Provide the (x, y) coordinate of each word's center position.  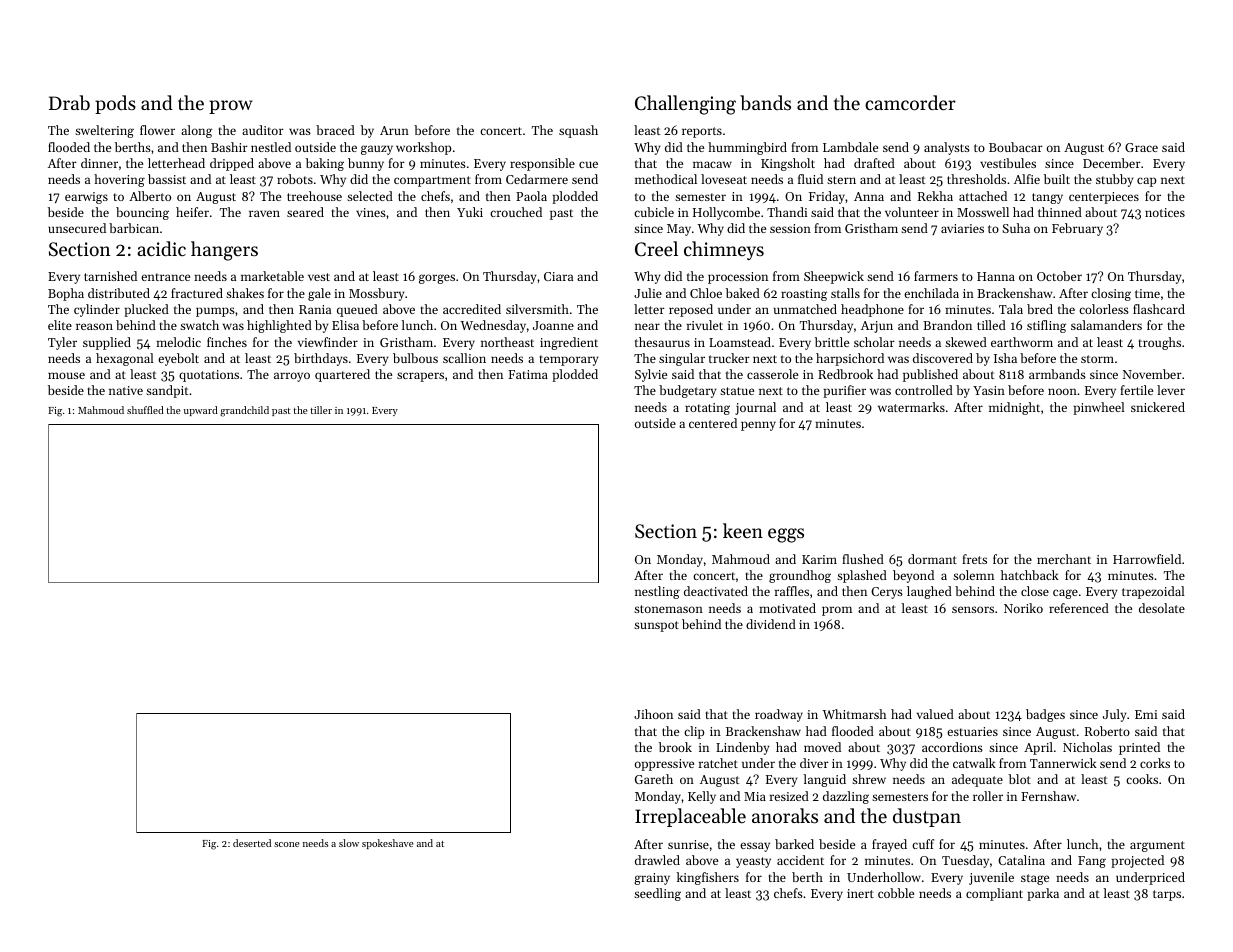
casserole (772, 374)
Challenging (685, 105)
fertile (1136, 390)
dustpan (927, 817)
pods (115, 104)
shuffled (145, 410)
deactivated (716, 591)
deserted (252, 843)
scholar (874, 342)
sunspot (656, 626)
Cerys (887, 593)
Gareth (654, 779)
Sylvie (651, 375)
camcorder (910, 102)
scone (287, 844)
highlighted (279, 326)
